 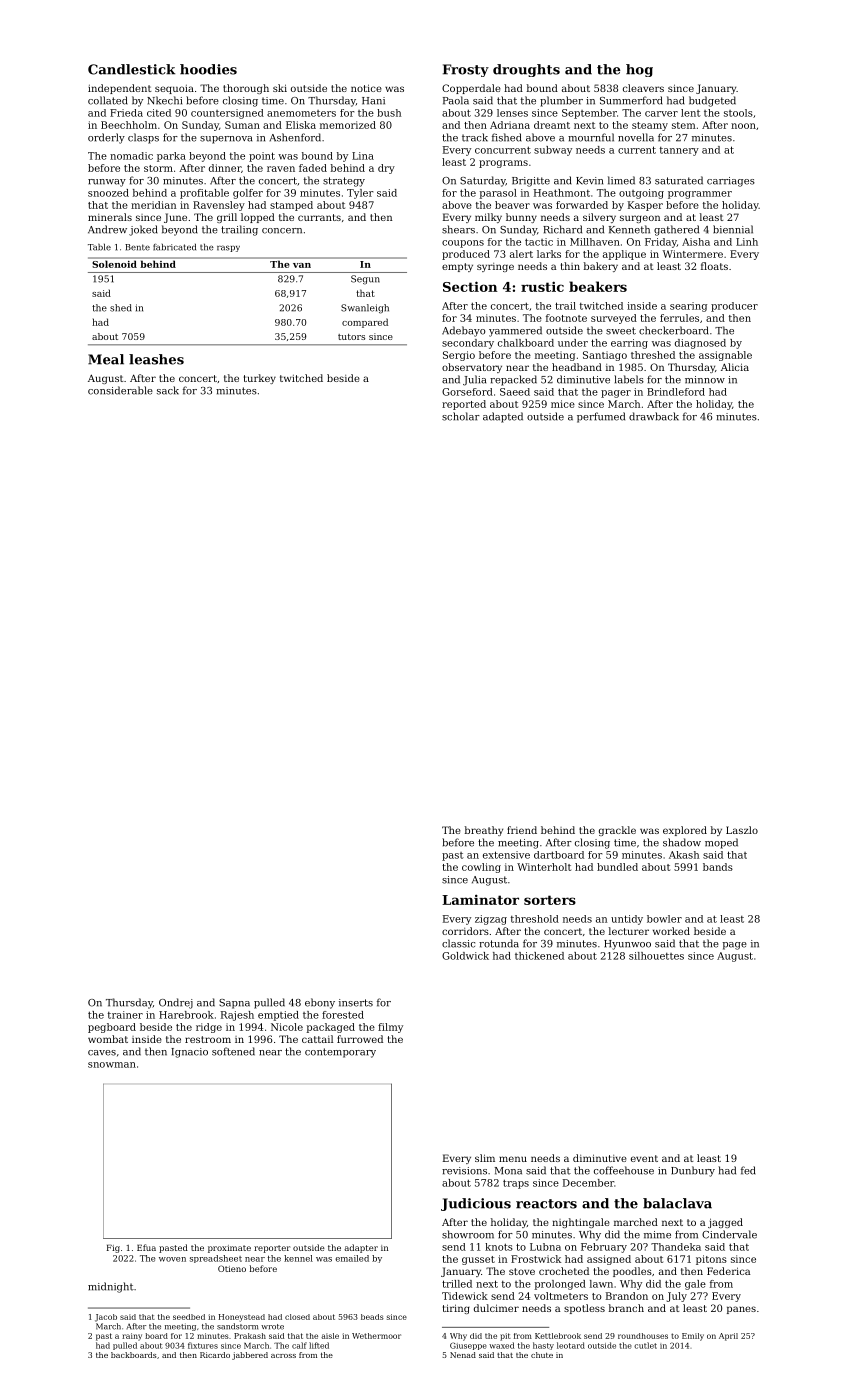 What do you see at coordinates (232, 1268) in the page?
I see `Otieno` at bounding box center [232, 1268].
